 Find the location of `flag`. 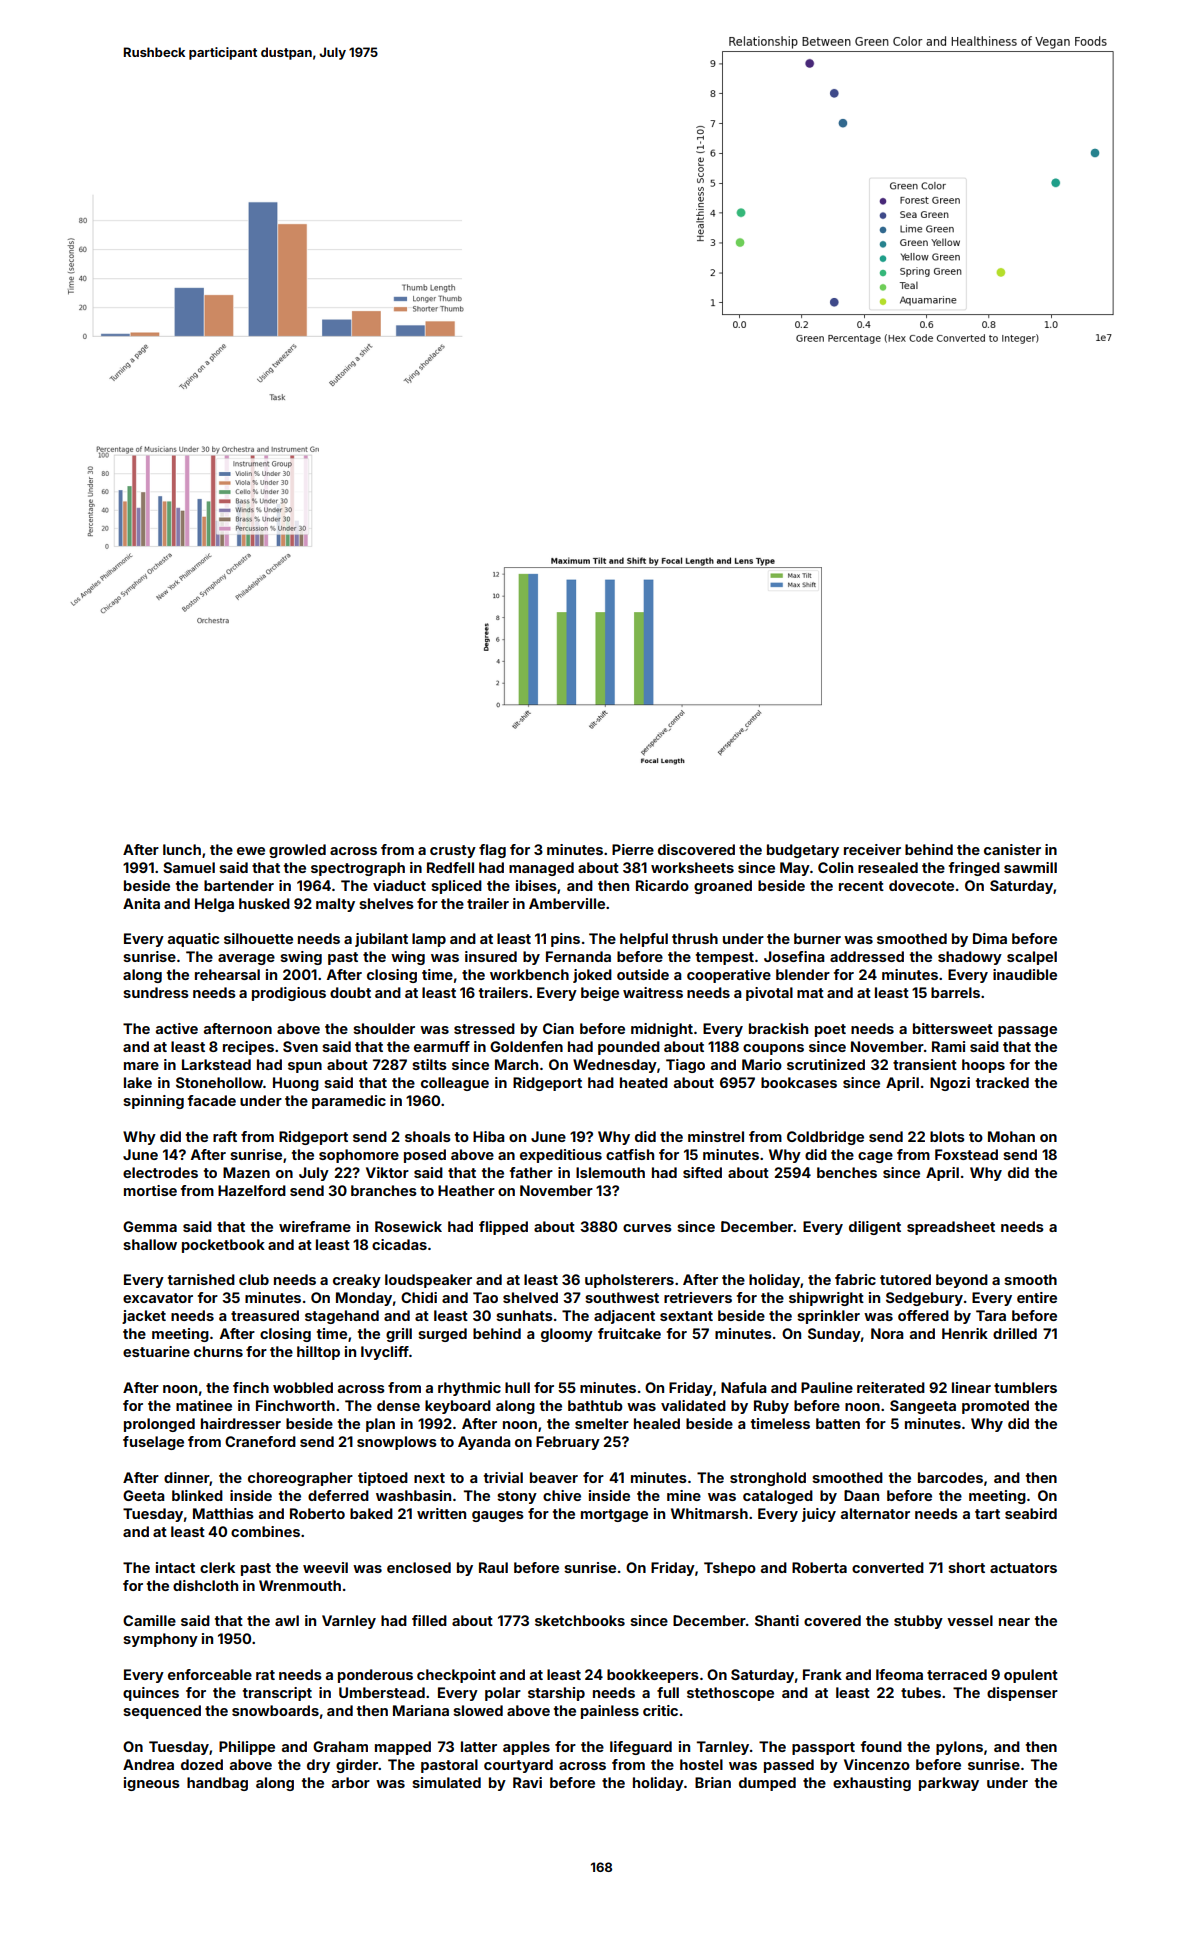

flag is located at coordinates (492, 851).
